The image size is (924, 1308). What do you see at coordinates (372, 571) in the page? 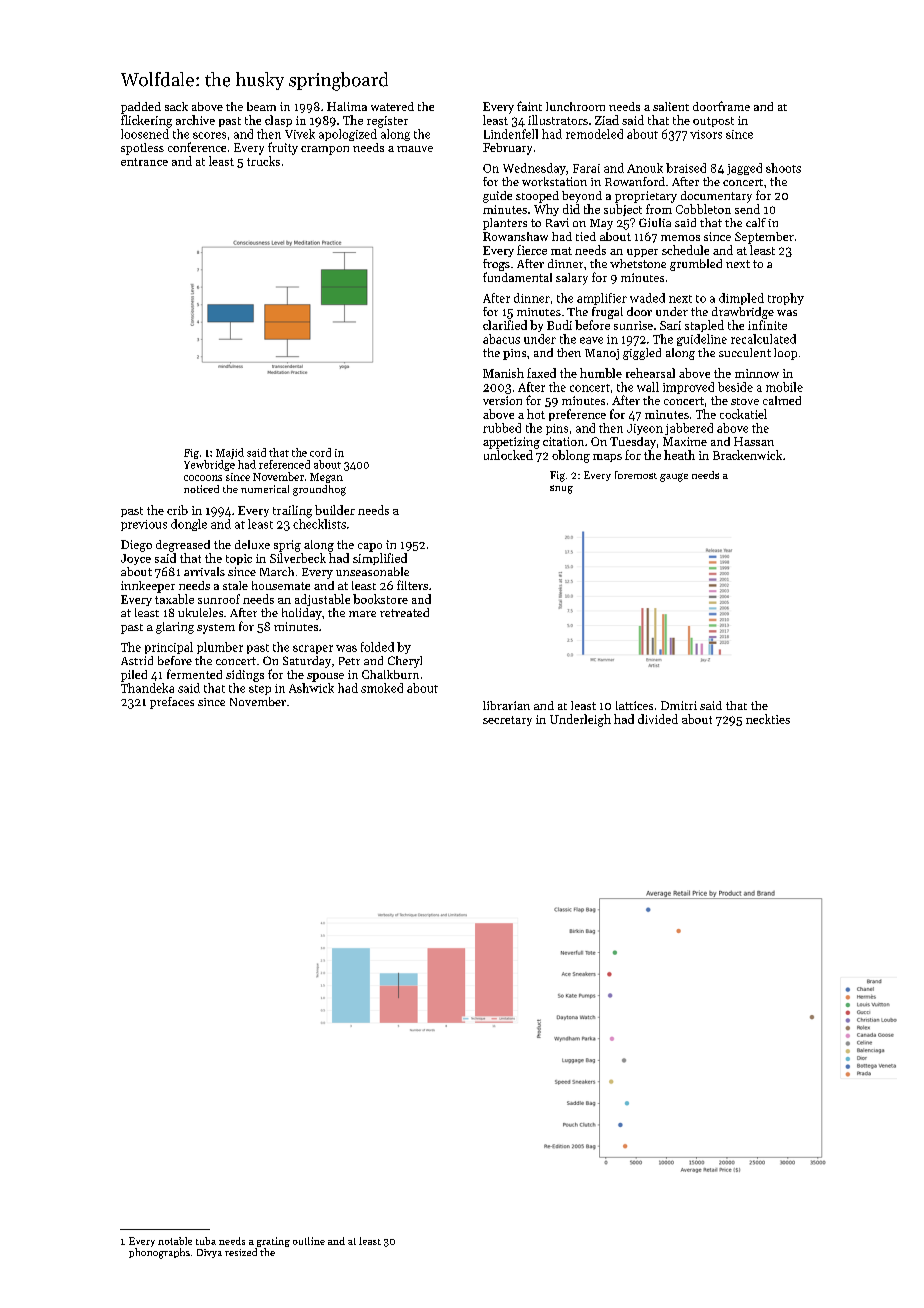
I see `unseasonable` at bounding box center [372, 571].
